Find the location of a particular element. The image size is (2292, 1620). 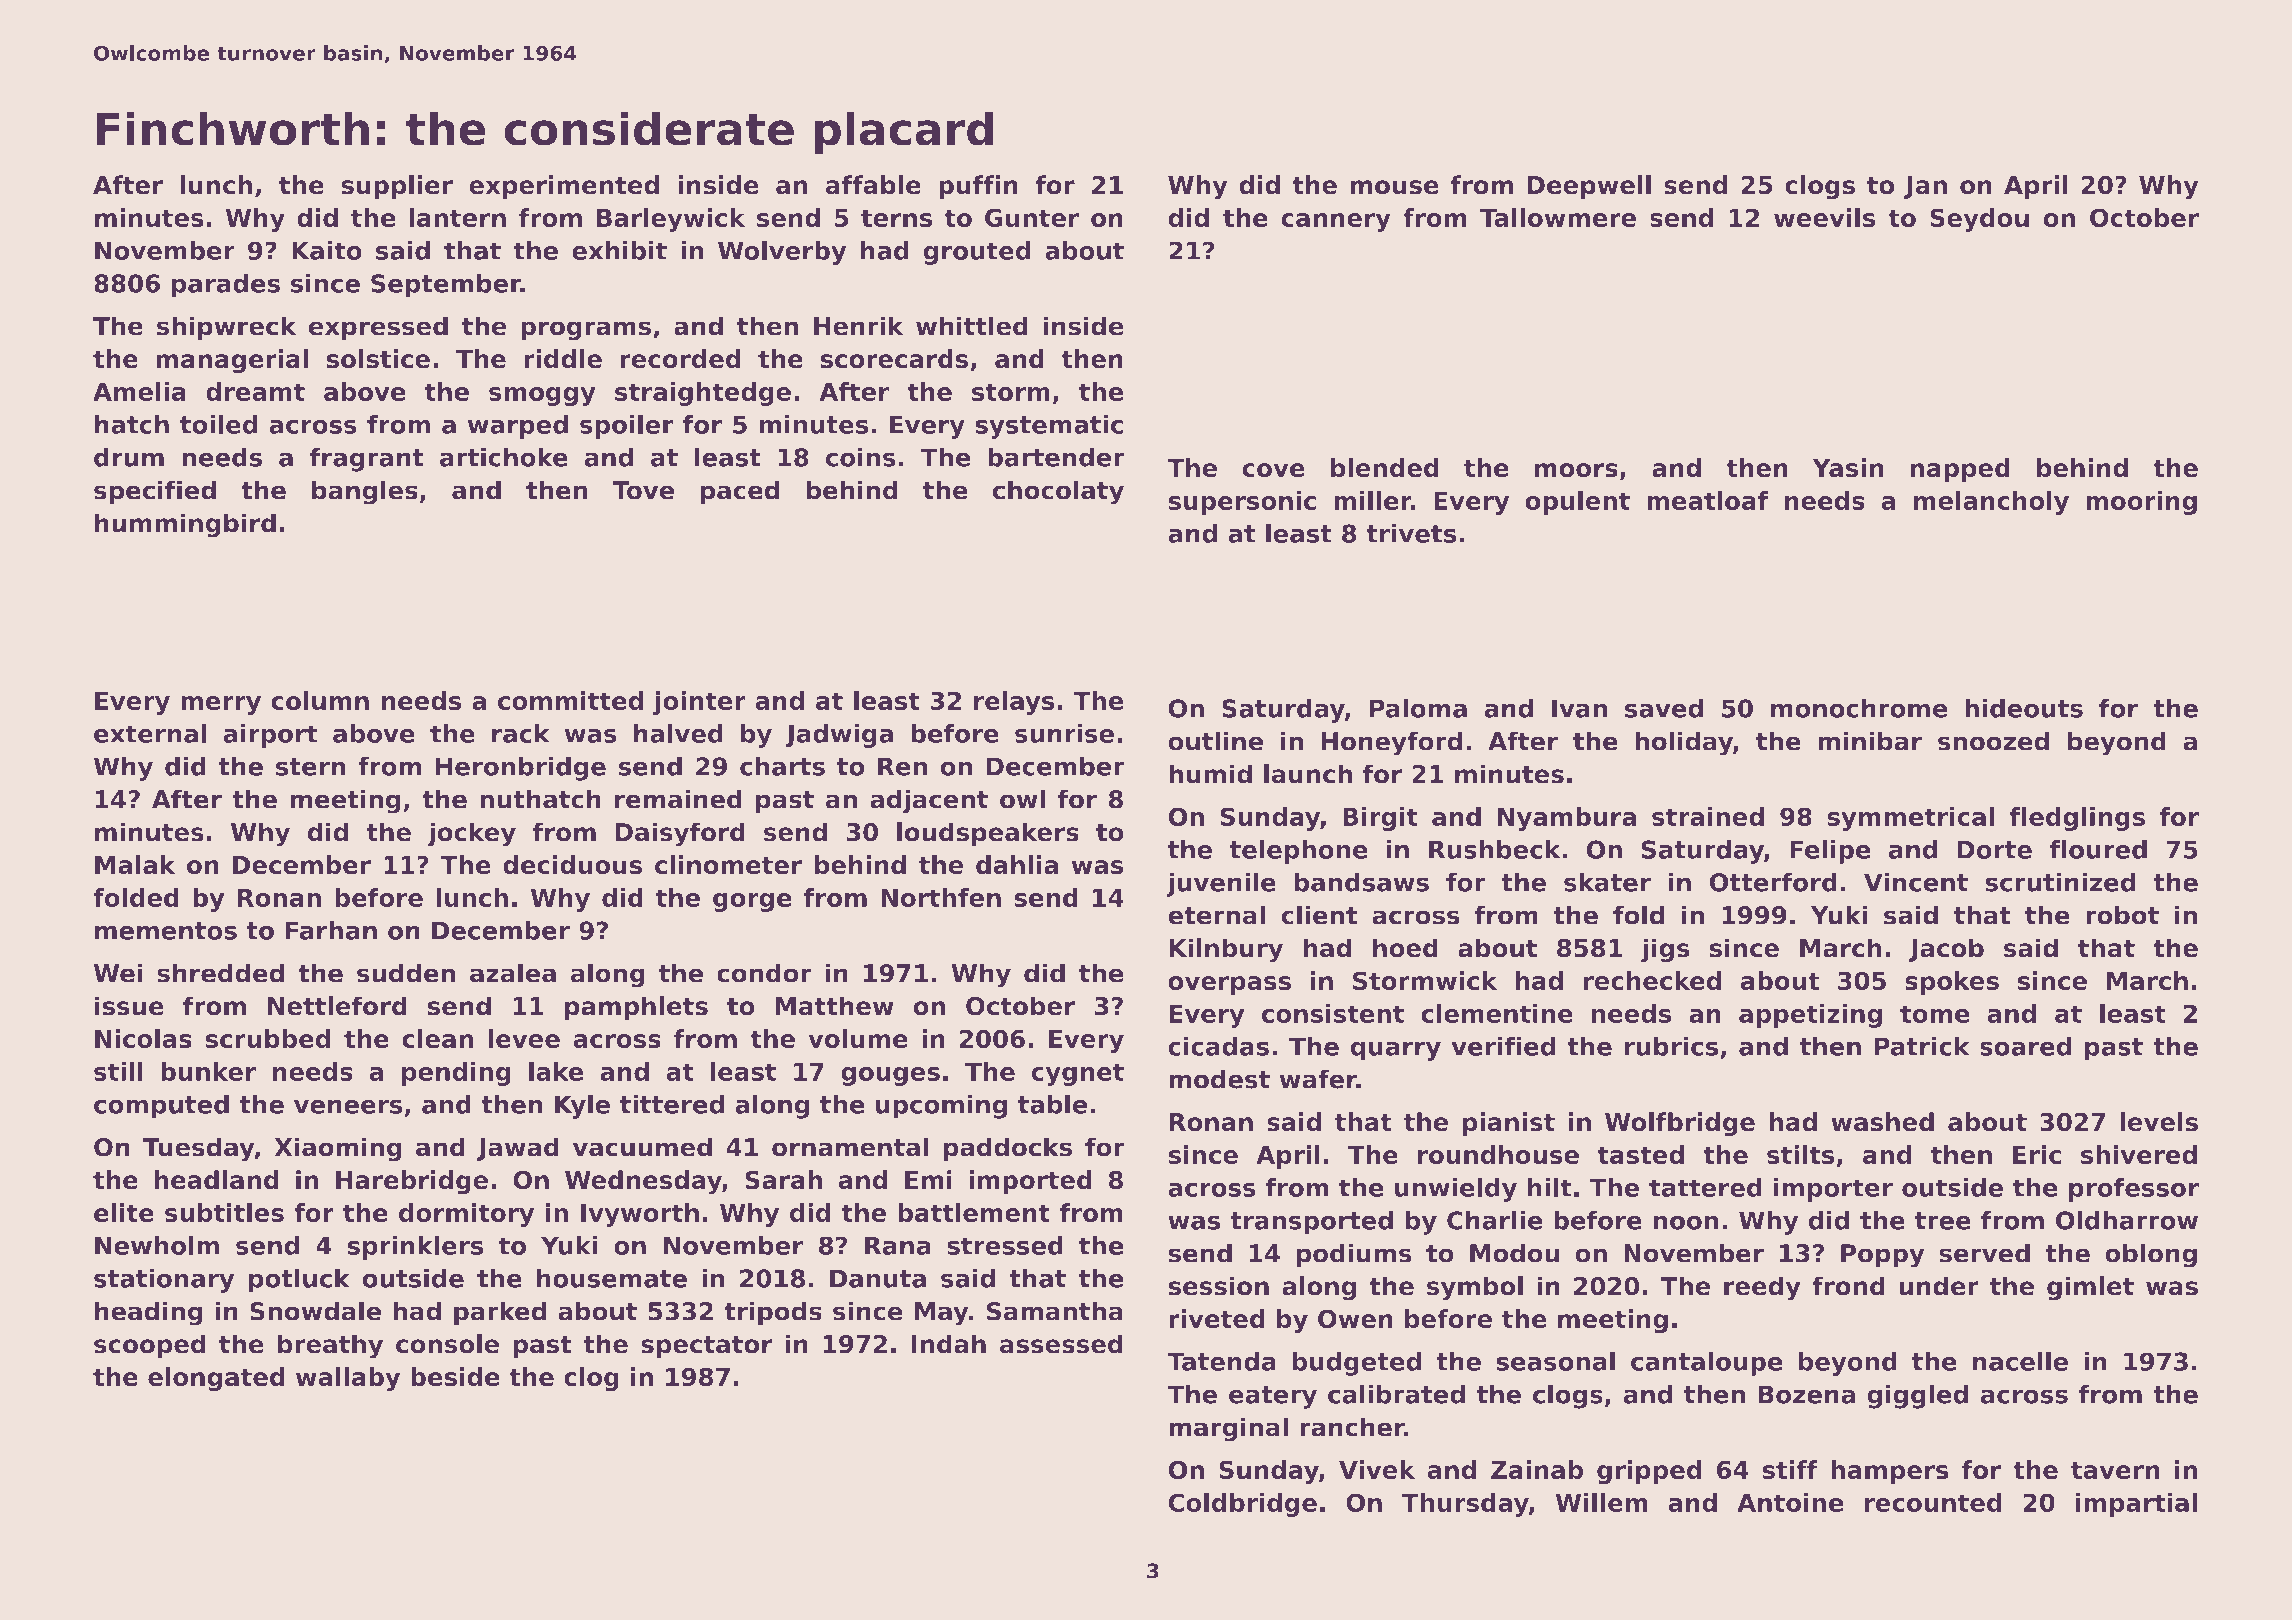

azalea is located at coordinates (513, 973).
